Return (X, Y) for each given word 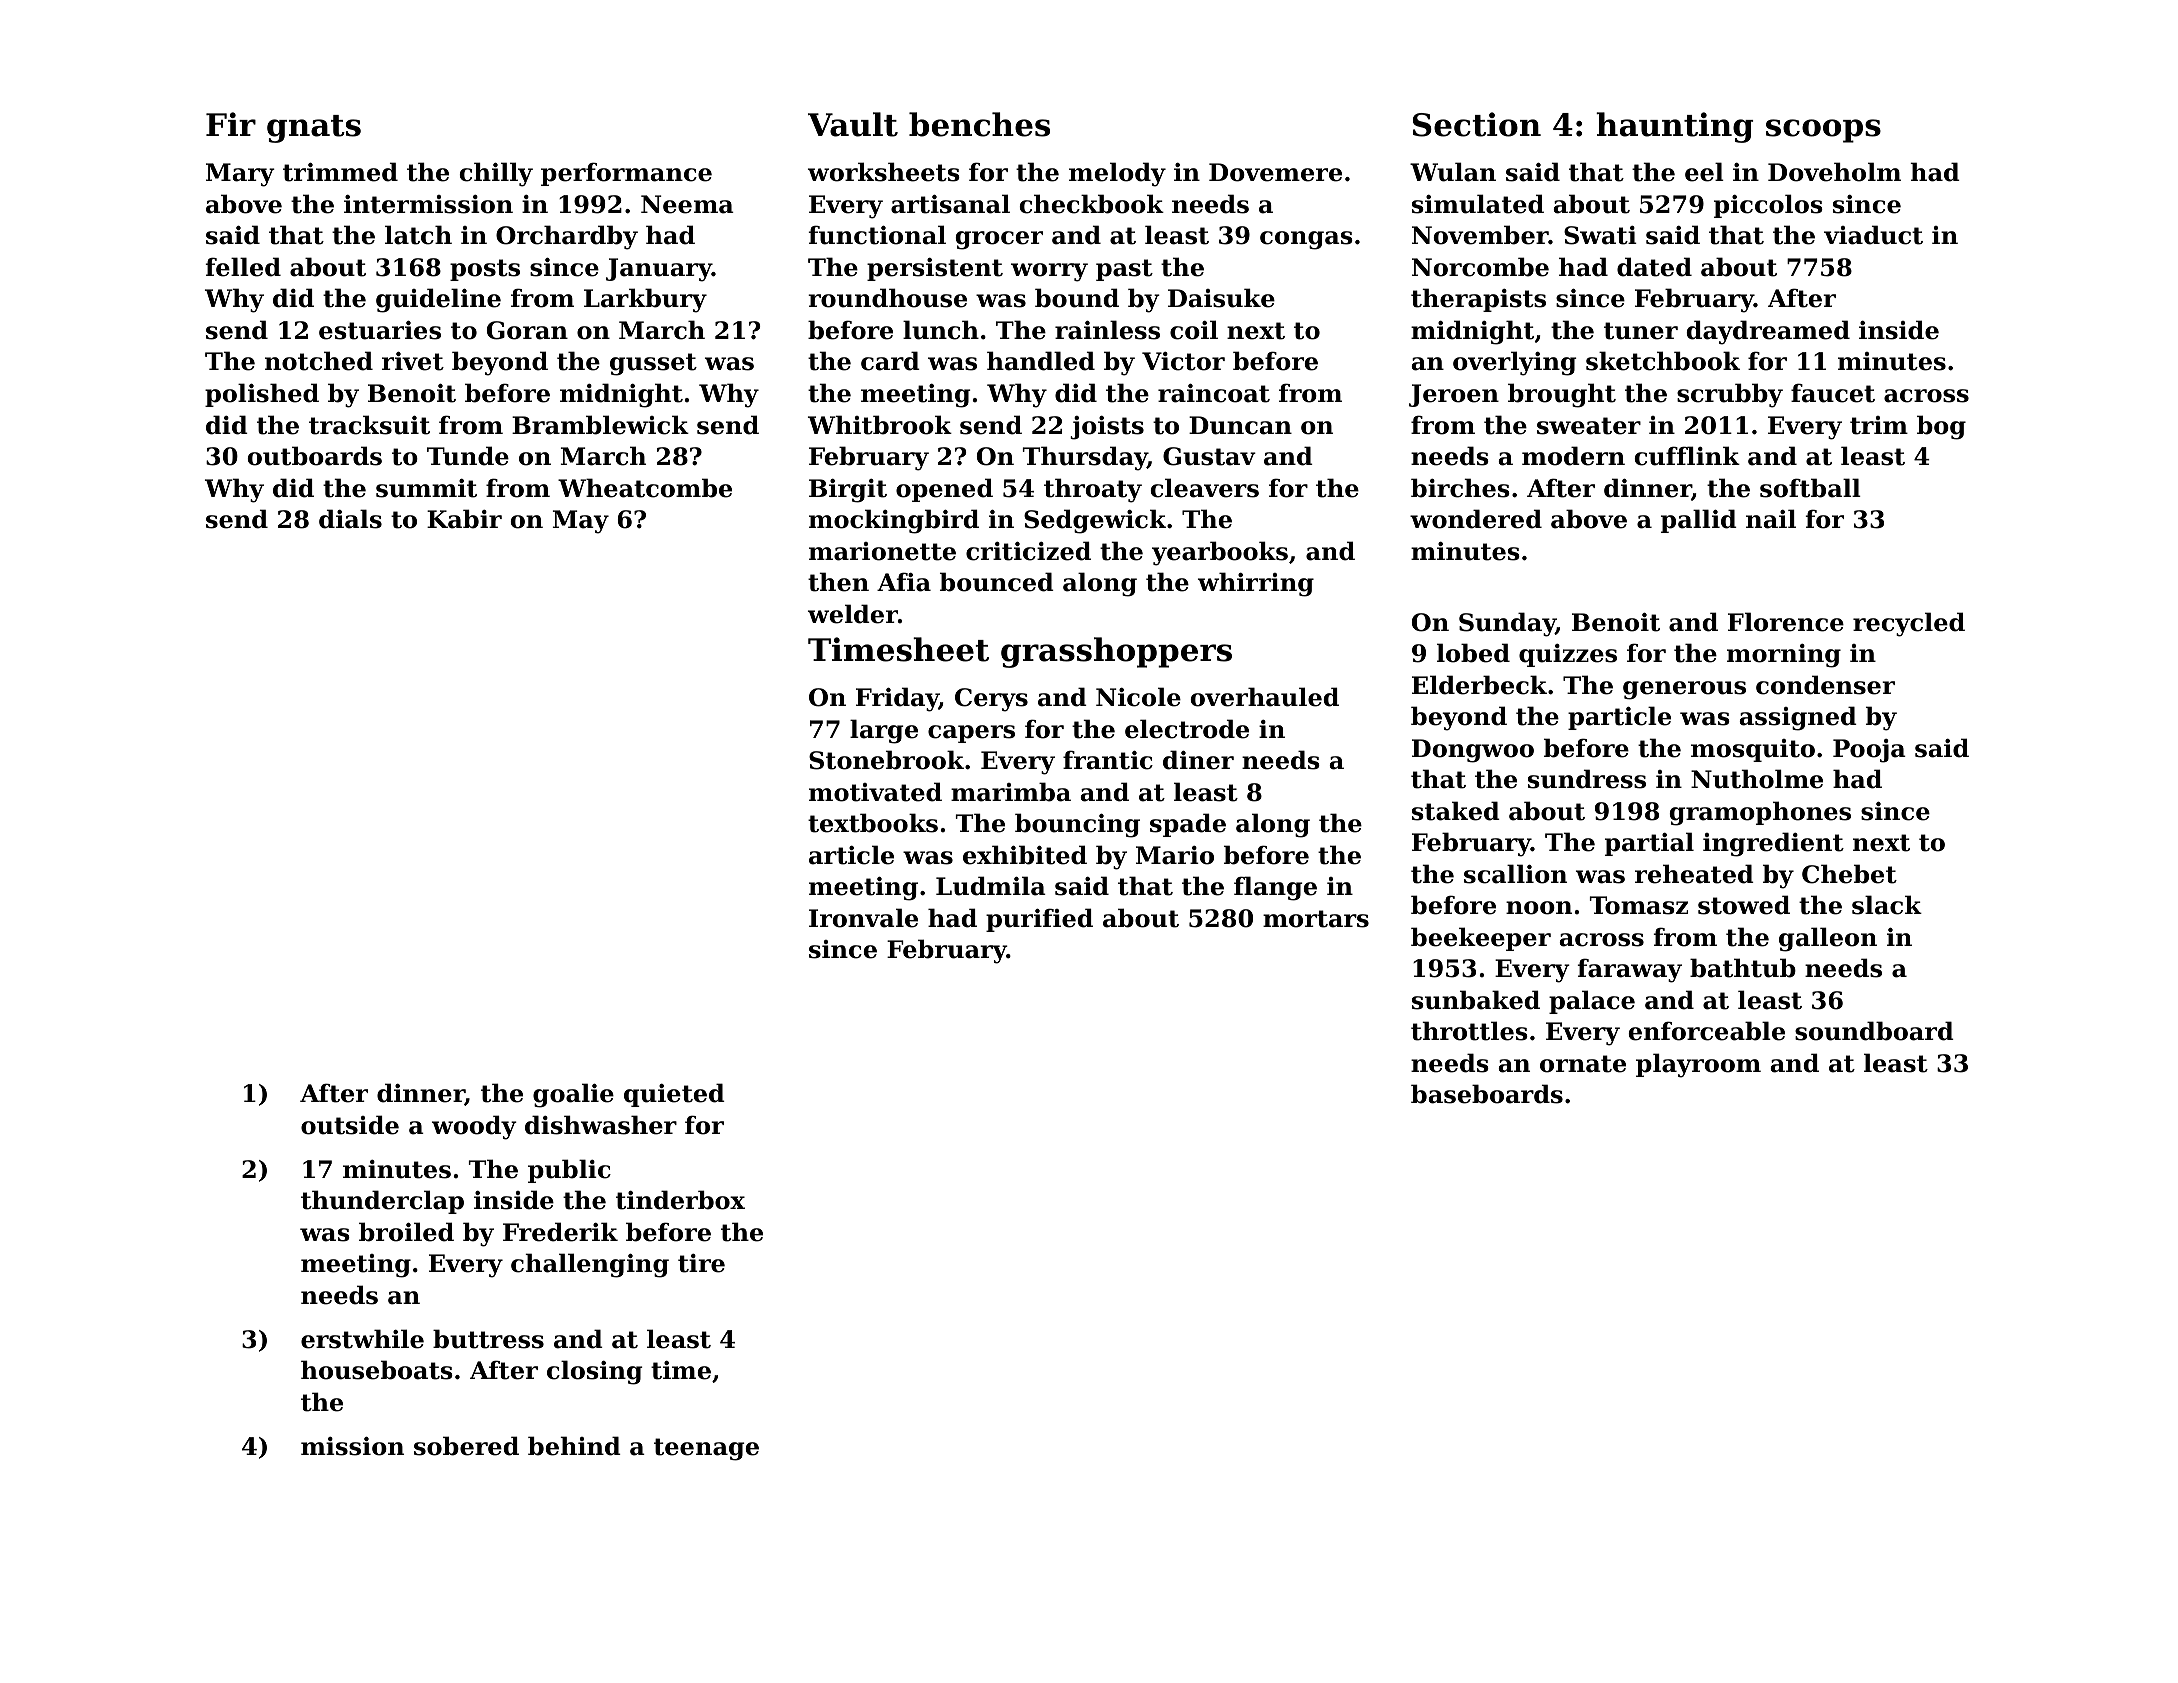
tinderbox (680, 1200)
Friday (897, 699)
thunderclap (382, 1202)
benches (979, 124)
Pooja (1869, 751)
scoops (1823, 131)
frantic (1108, 760)
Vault (853, 124)
